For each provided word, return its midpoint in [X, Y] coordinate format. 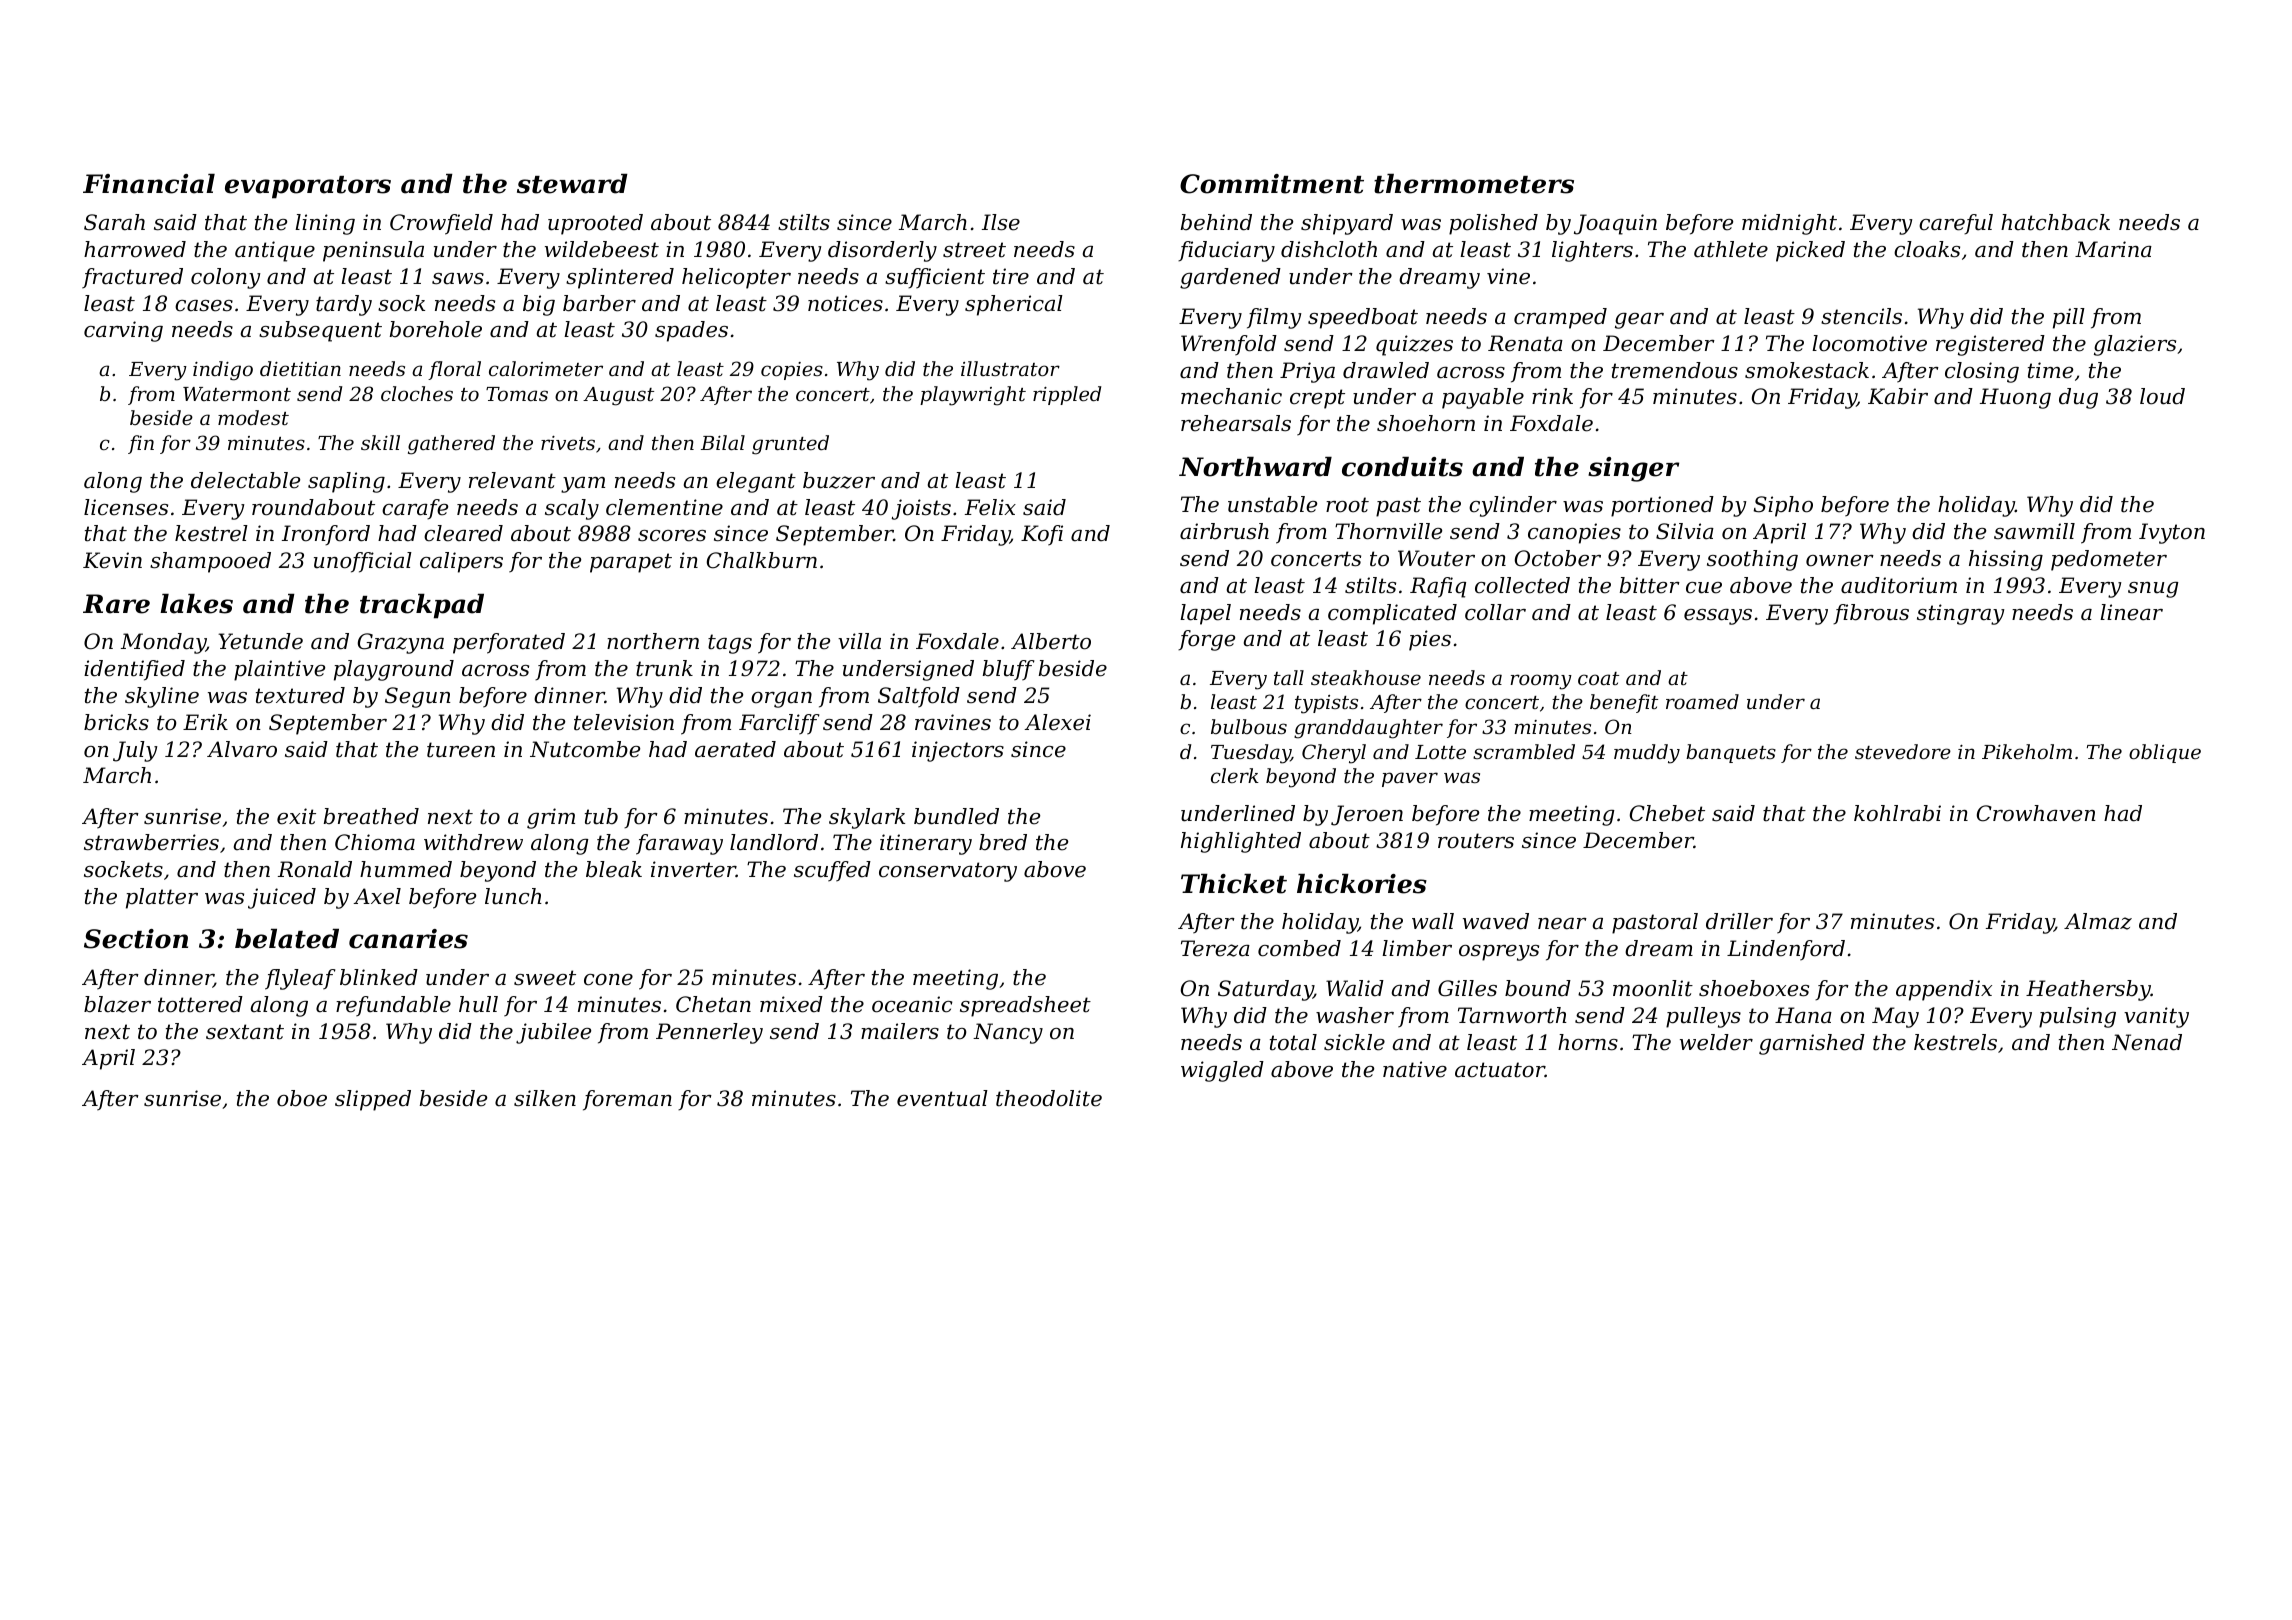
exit [296, 816]
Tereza [1215, 948]
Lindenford [1786, 950]
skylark [867, 818]
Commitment [1272, 184]
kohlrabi [1897, 813]
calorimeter [546, 368]
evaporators [308, 187]
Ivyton [2172, 533]
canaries [408, 939]
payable [1483, 398]
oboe [302, 1098]
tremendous [1675, 370]
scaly [572, 509]
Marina [2113, 249]
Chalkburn [762, 560]
